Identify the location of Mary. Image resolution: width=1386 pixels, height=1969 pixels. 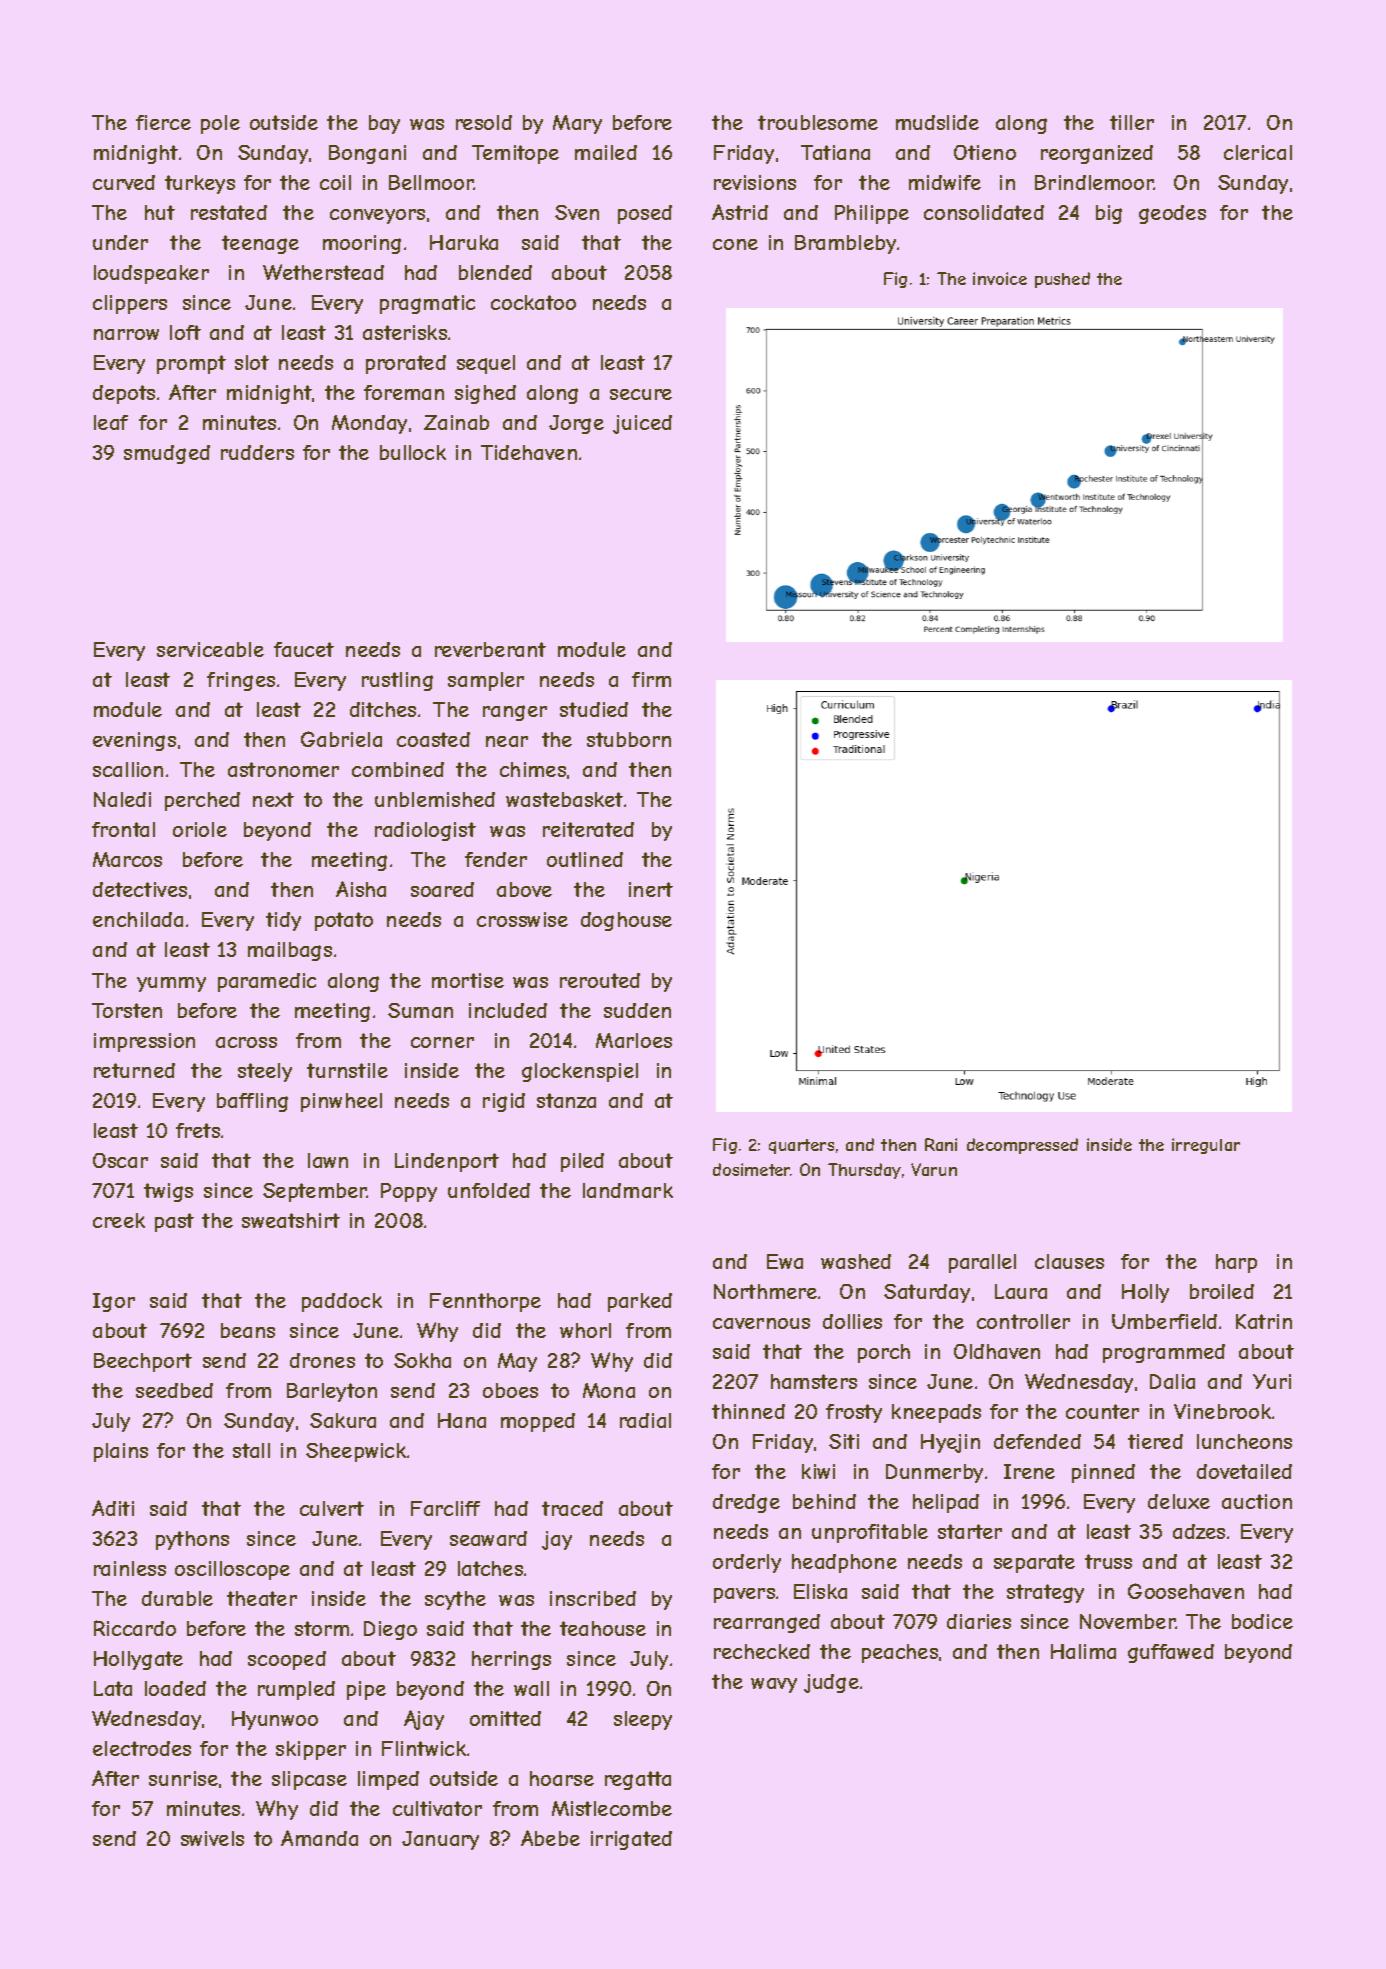
(577, 124).
